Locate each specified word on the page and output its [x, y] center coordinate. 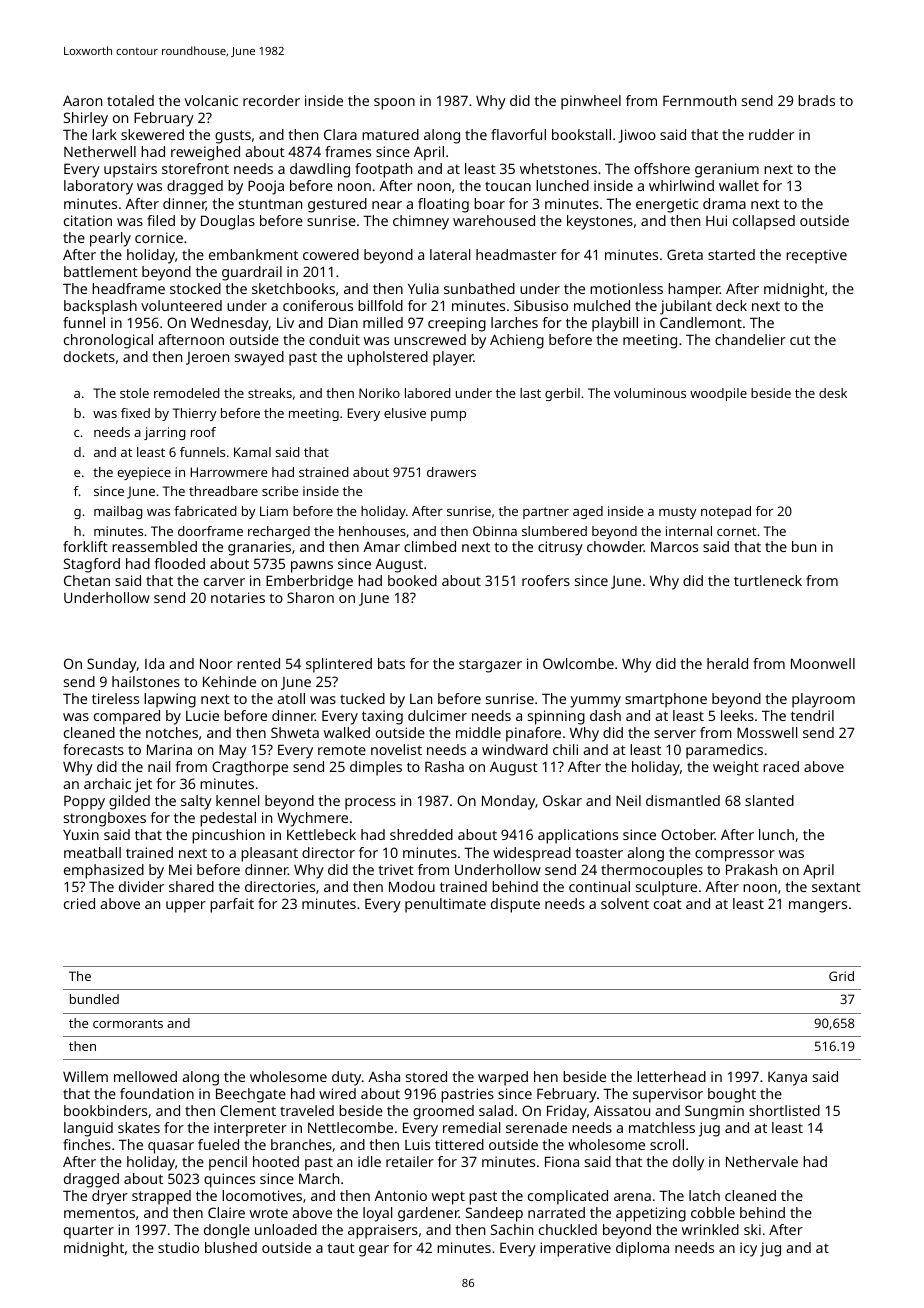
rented [258, 663]
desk [833, 393]
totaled [130, 100]
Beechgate [251, 1095]
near [387, 205]
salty [196, 802]
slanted [769, 800]
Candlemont [701, 322]
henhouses [372, 531]
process [370, 804]
